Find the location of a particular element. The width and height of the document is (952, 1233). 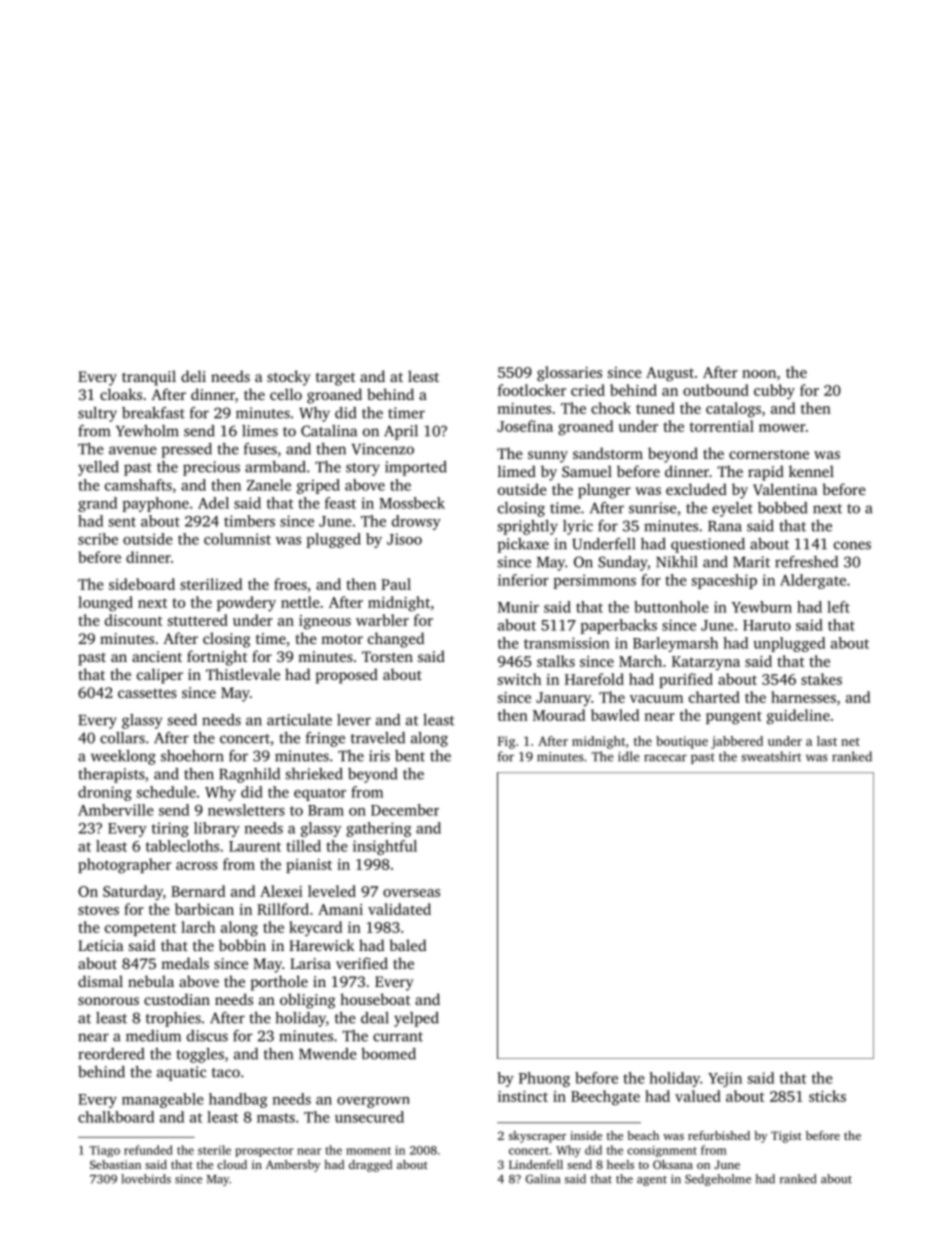

tuned is located at coordinates (655, 408).
